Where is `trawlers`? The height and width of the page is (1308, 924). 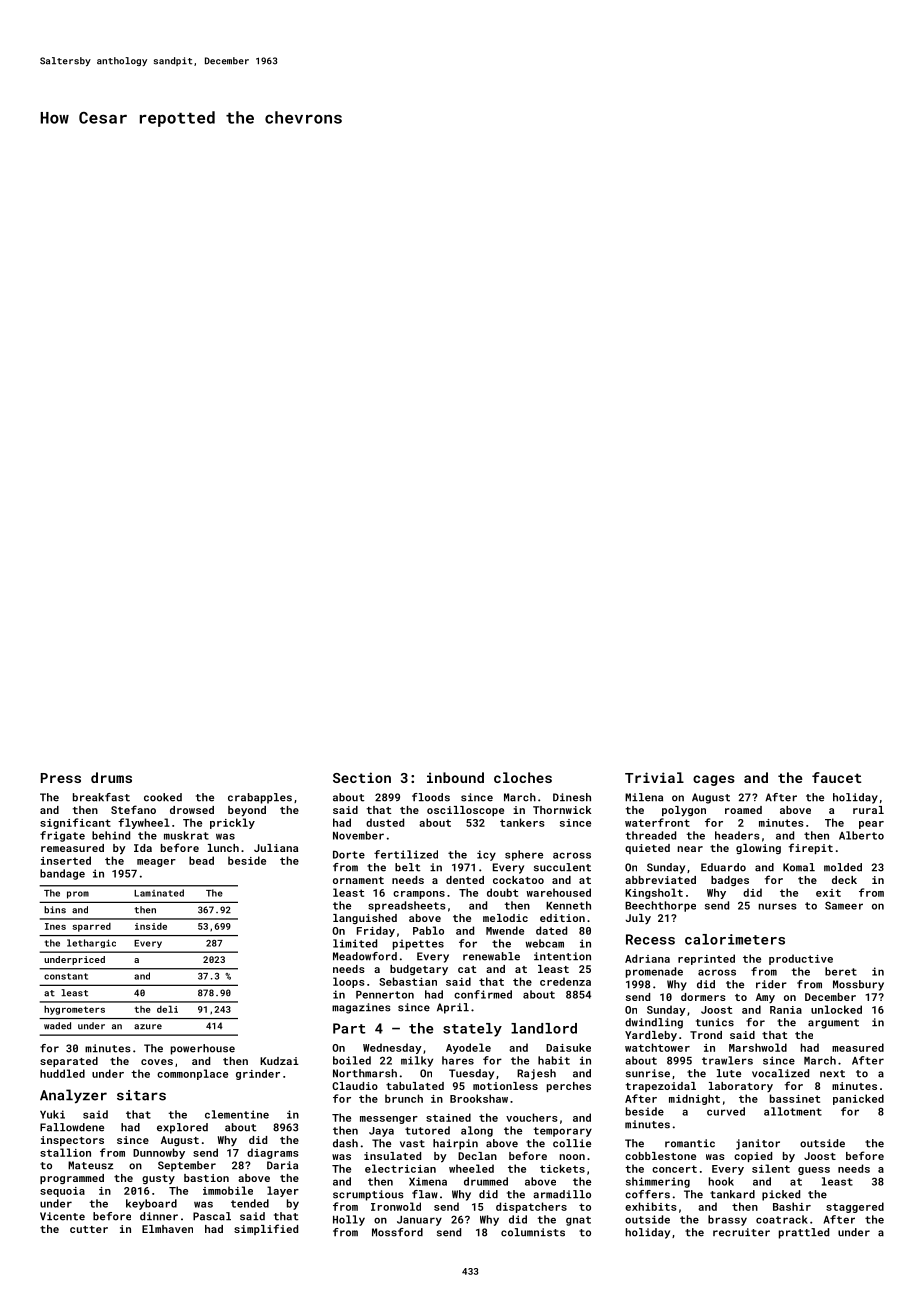 trawlers is located at coordinates (727, 1060).
